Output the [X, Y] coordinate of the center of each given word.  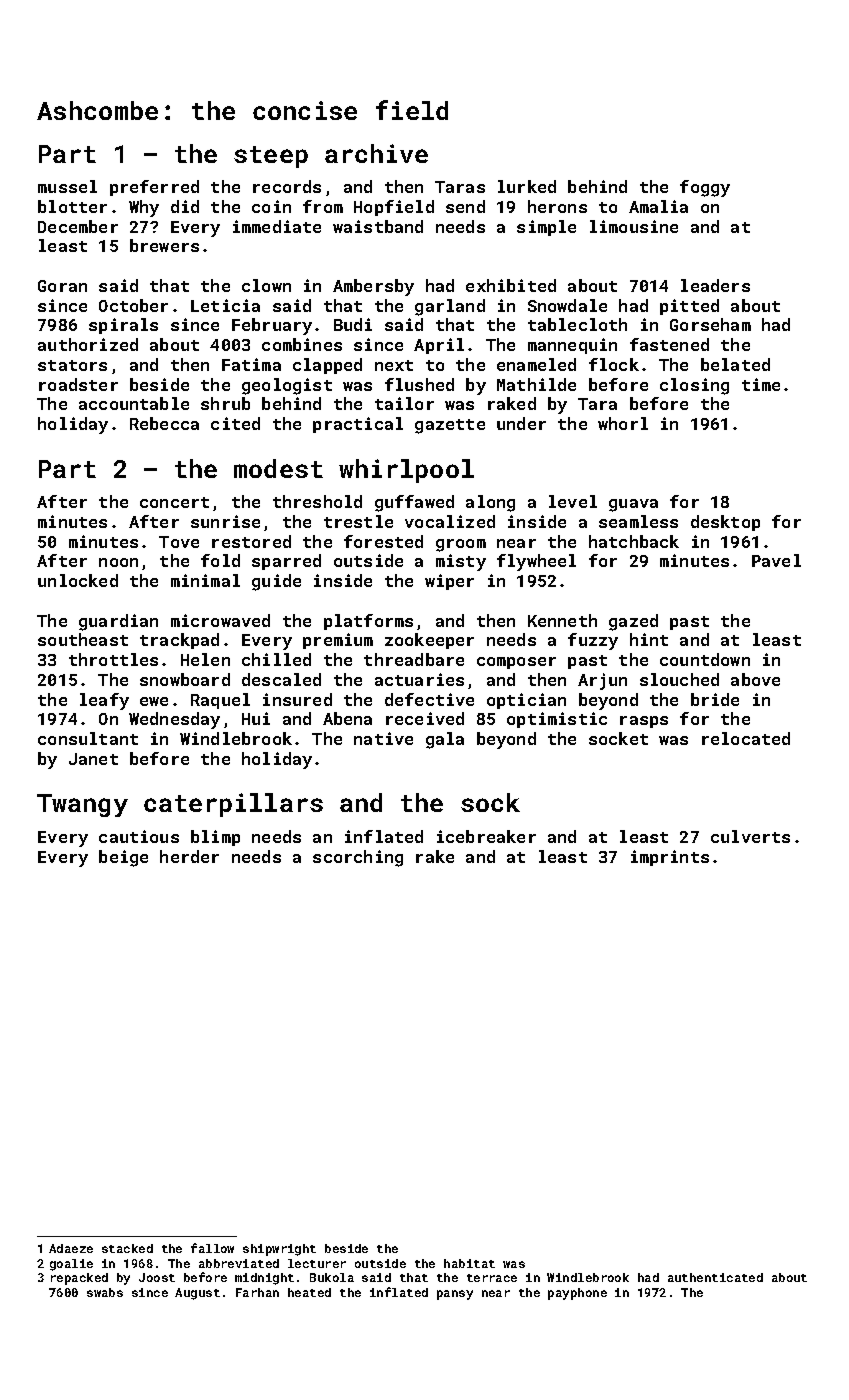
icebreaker [486, 836]
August [197, 1294]
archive [376, 153]
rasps [644, 722]
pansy [455, 1295]
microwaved [220, 620]
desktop [725, 523]
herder [189, 856]
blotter [72, 206]
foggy [705, 188]
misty [461, 562]
